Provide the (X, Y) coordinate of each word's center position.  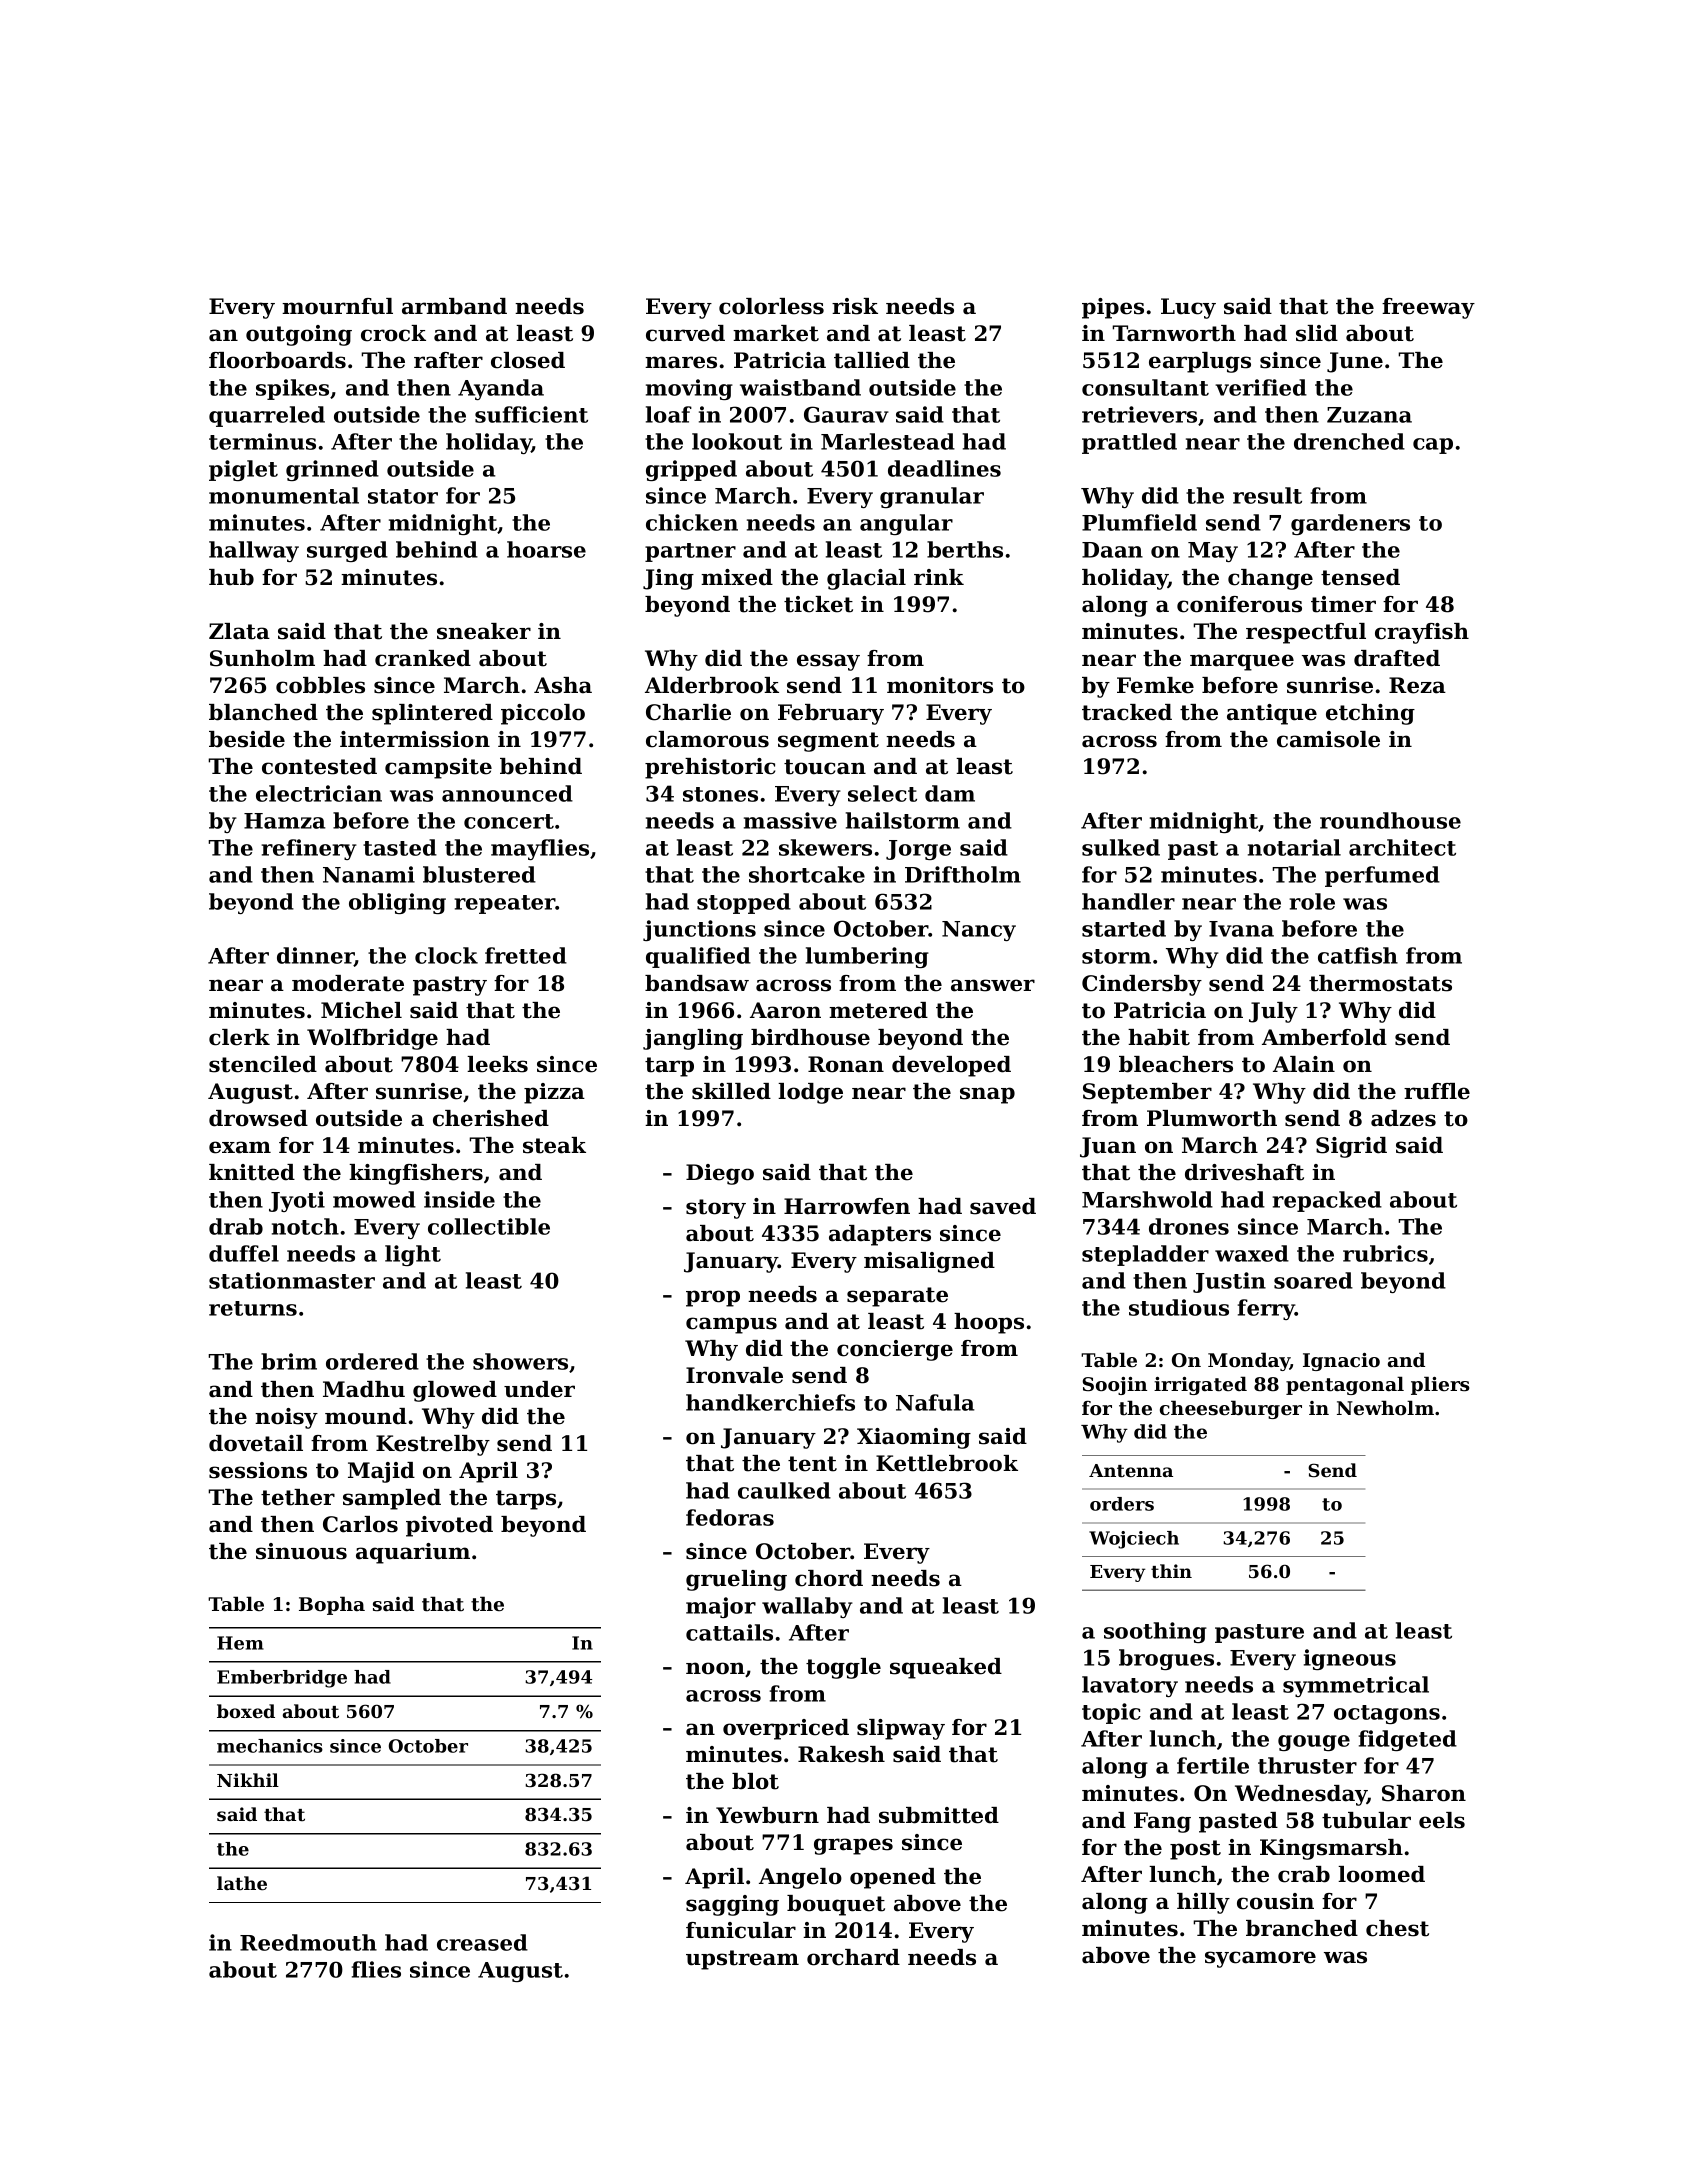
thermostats (1380, 983)
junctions (699, 930)
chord (829, 1578)
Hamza (284, 821)
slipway (901, 1729)
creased (482, 1942)
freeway (1428, 308)
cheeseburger (1231, 1409)
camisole (1328, 739)
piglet (243, 470)
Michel (361, 1010)
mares (681, 362)
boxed (246, 1711)
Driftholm (963, 874)
